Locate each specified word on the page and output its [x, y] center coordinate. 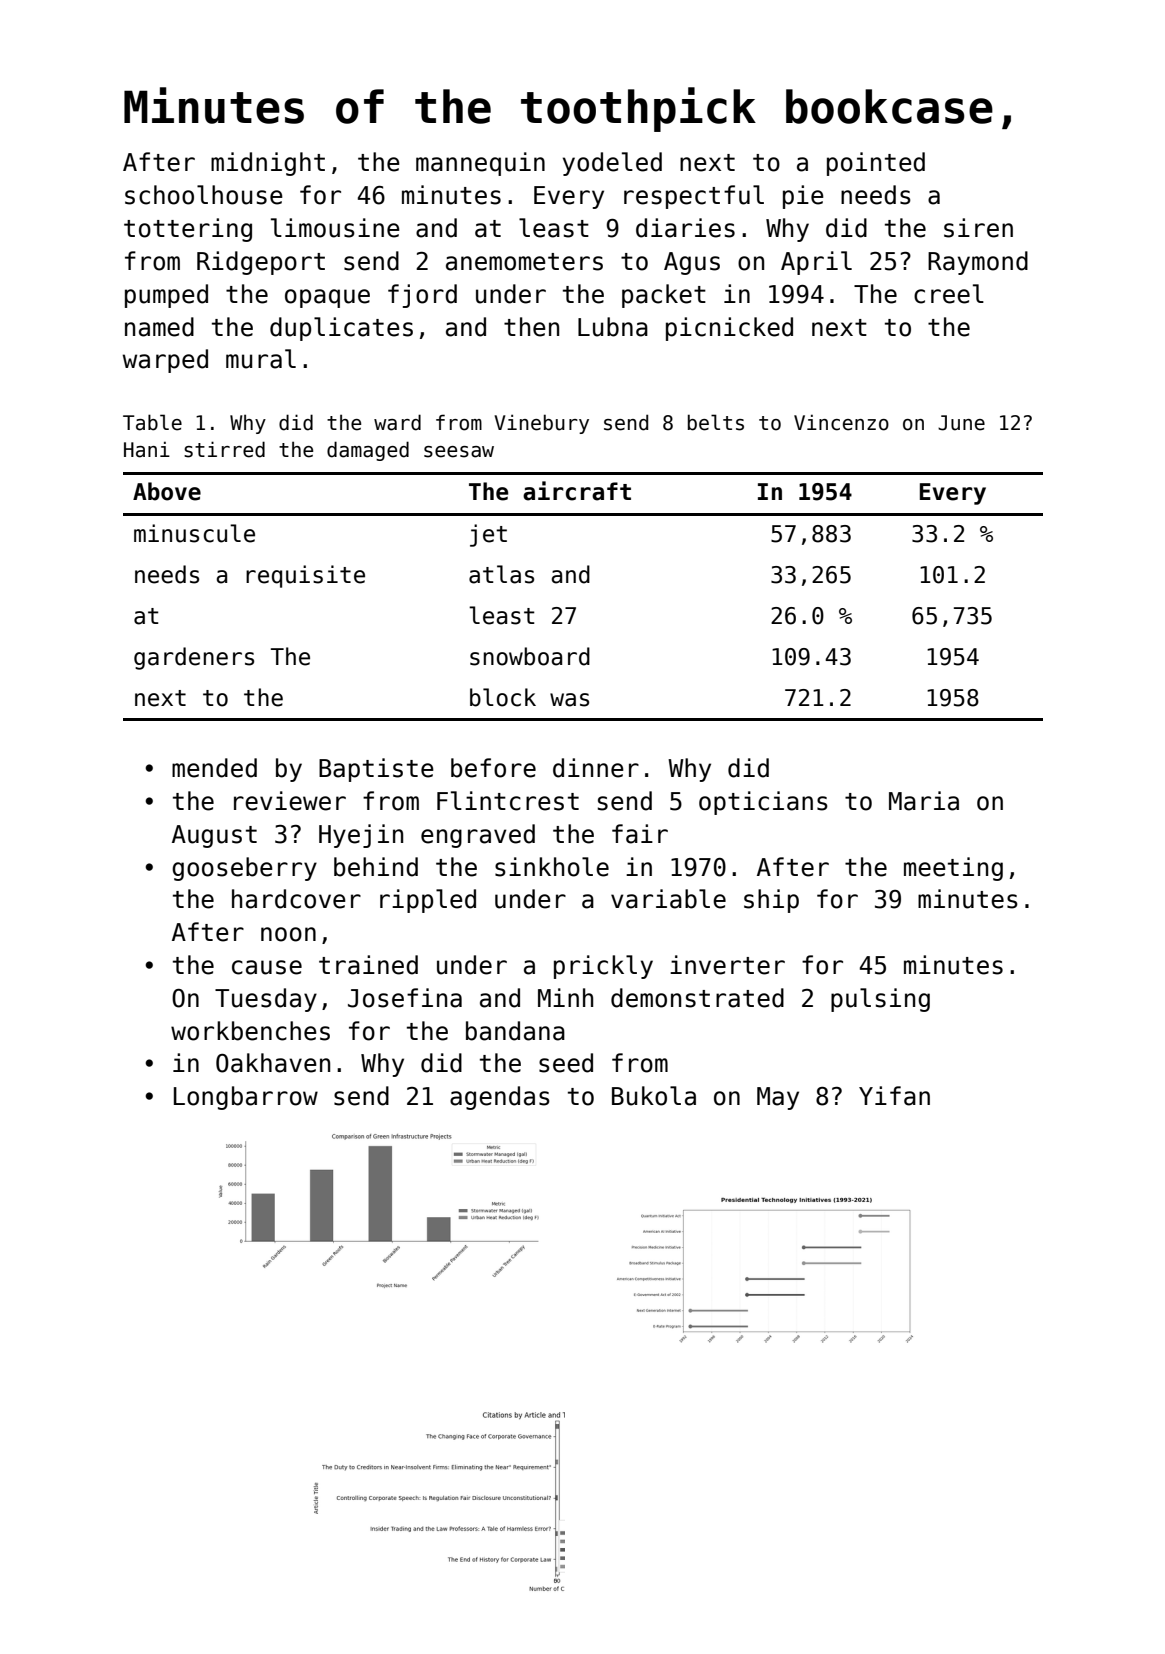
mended [214, 768]
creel [949, 294]
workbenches [250, 1031]
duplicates [341, 329]
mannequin [480, 164]
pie [803, 197]
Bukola [654, 1096]
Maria [924, 801]
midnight [268, 164]
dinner [596, 768]
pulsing [880, 1000]
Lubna [613, 327]
